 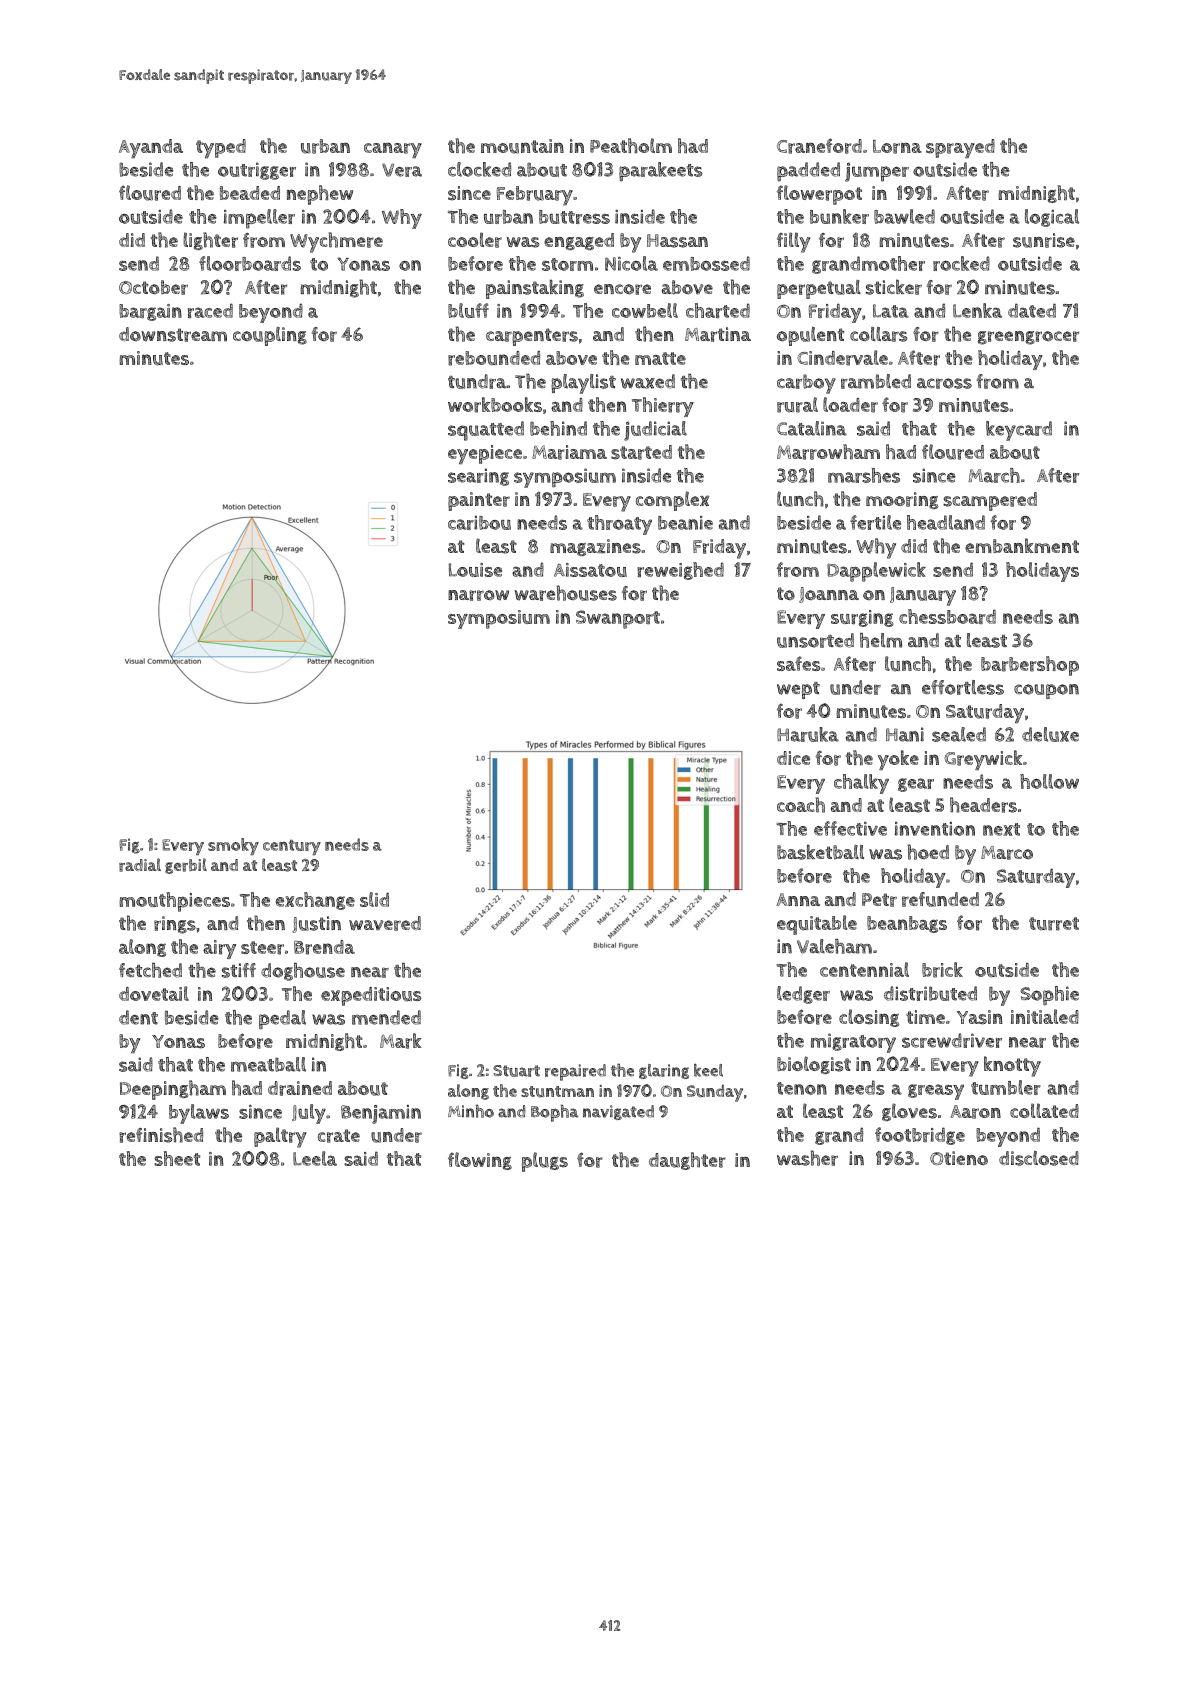 I want to click on canary, so click(x=393, y=150).
